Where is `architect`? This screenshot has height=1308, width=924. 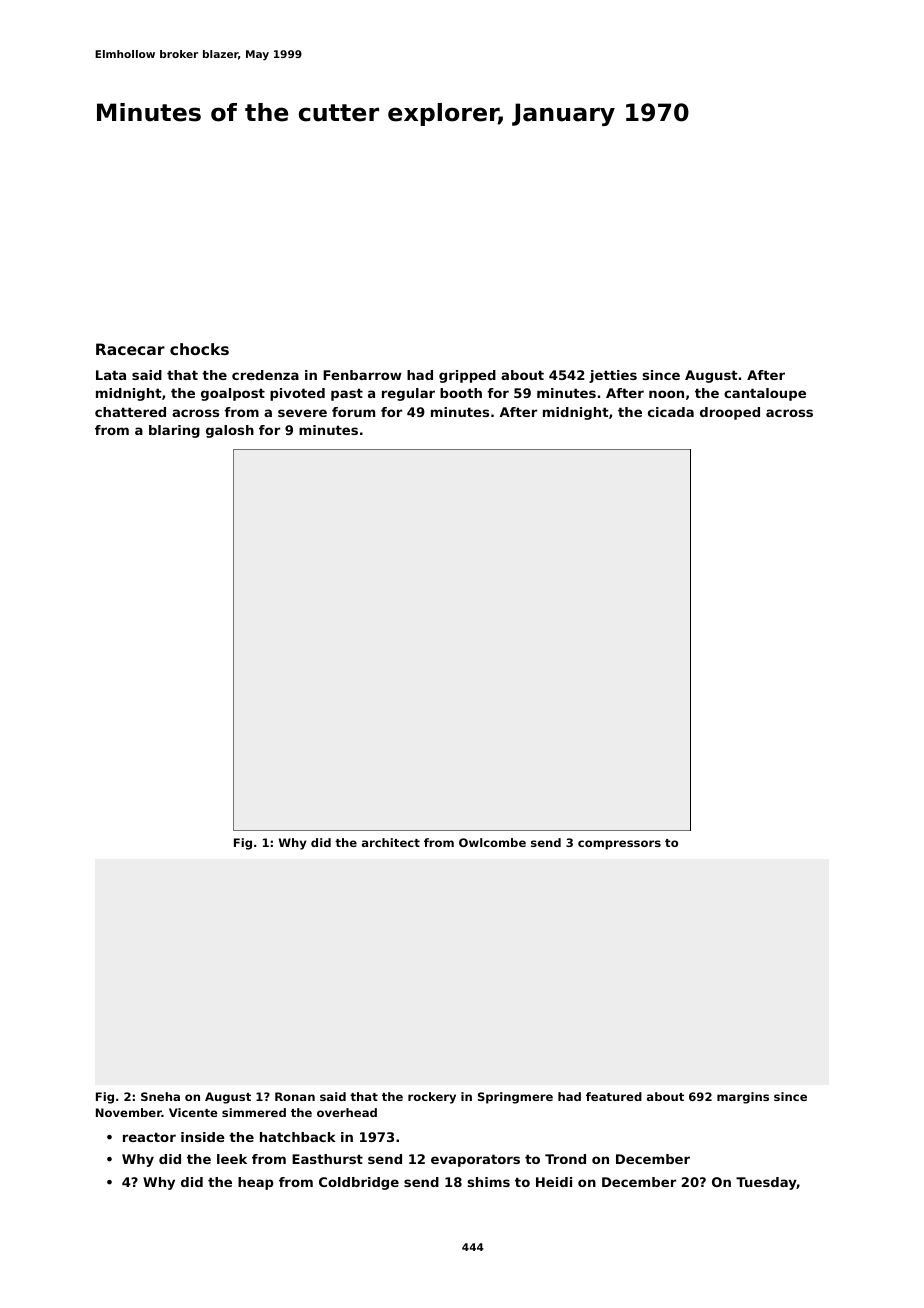
architect is located at coordinates (391, 842).
